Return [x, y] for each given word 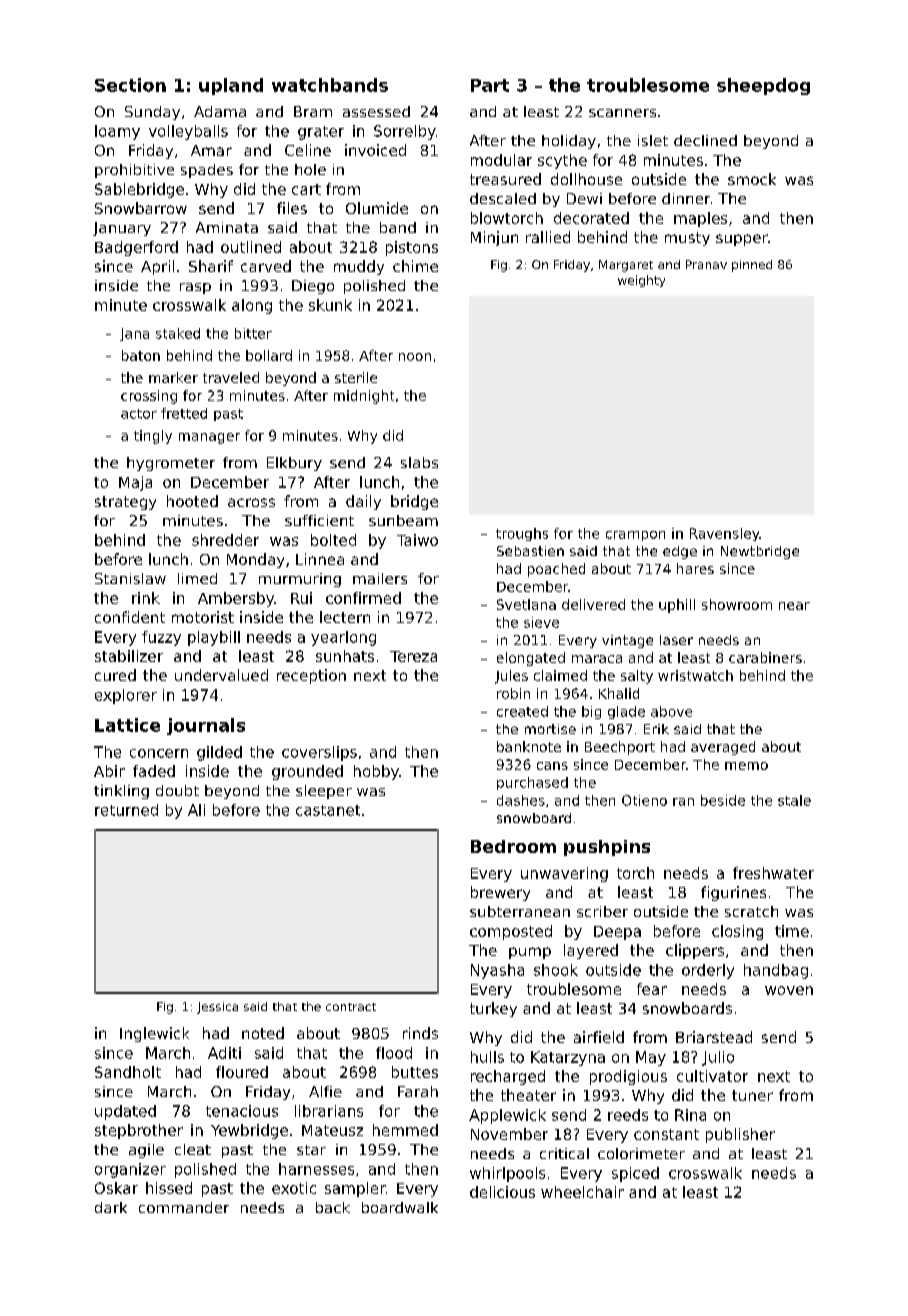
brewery [500, 893]
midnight [364, 397]
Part [490, 85]
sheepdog [763, 86]
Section [130, 85]
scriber [602, 911]
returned [126, 810]
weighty [641, 281]
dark [111, 1207]
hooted [192, 501]
